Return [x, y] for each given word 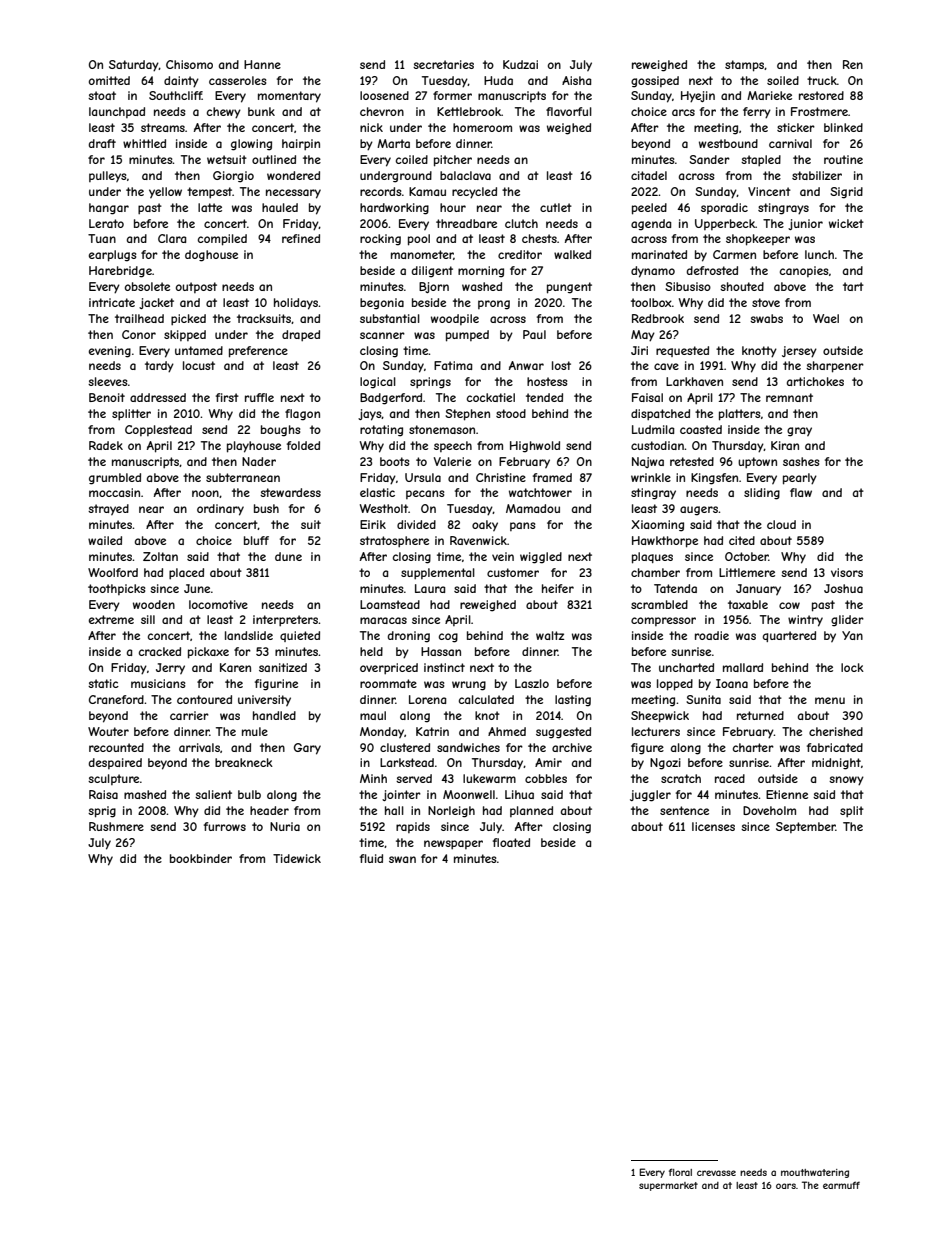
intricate [112, 302]
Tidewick [297, 858]
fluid [371, 858]
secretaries [443, 64]
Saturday [134, 66]
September [806, 827]
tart [853, 286]
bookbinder [201, 858]
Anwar [526, 365]
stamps [745, 66]
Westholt [384, 508]
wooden [154, 604]
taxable [748, 604]
